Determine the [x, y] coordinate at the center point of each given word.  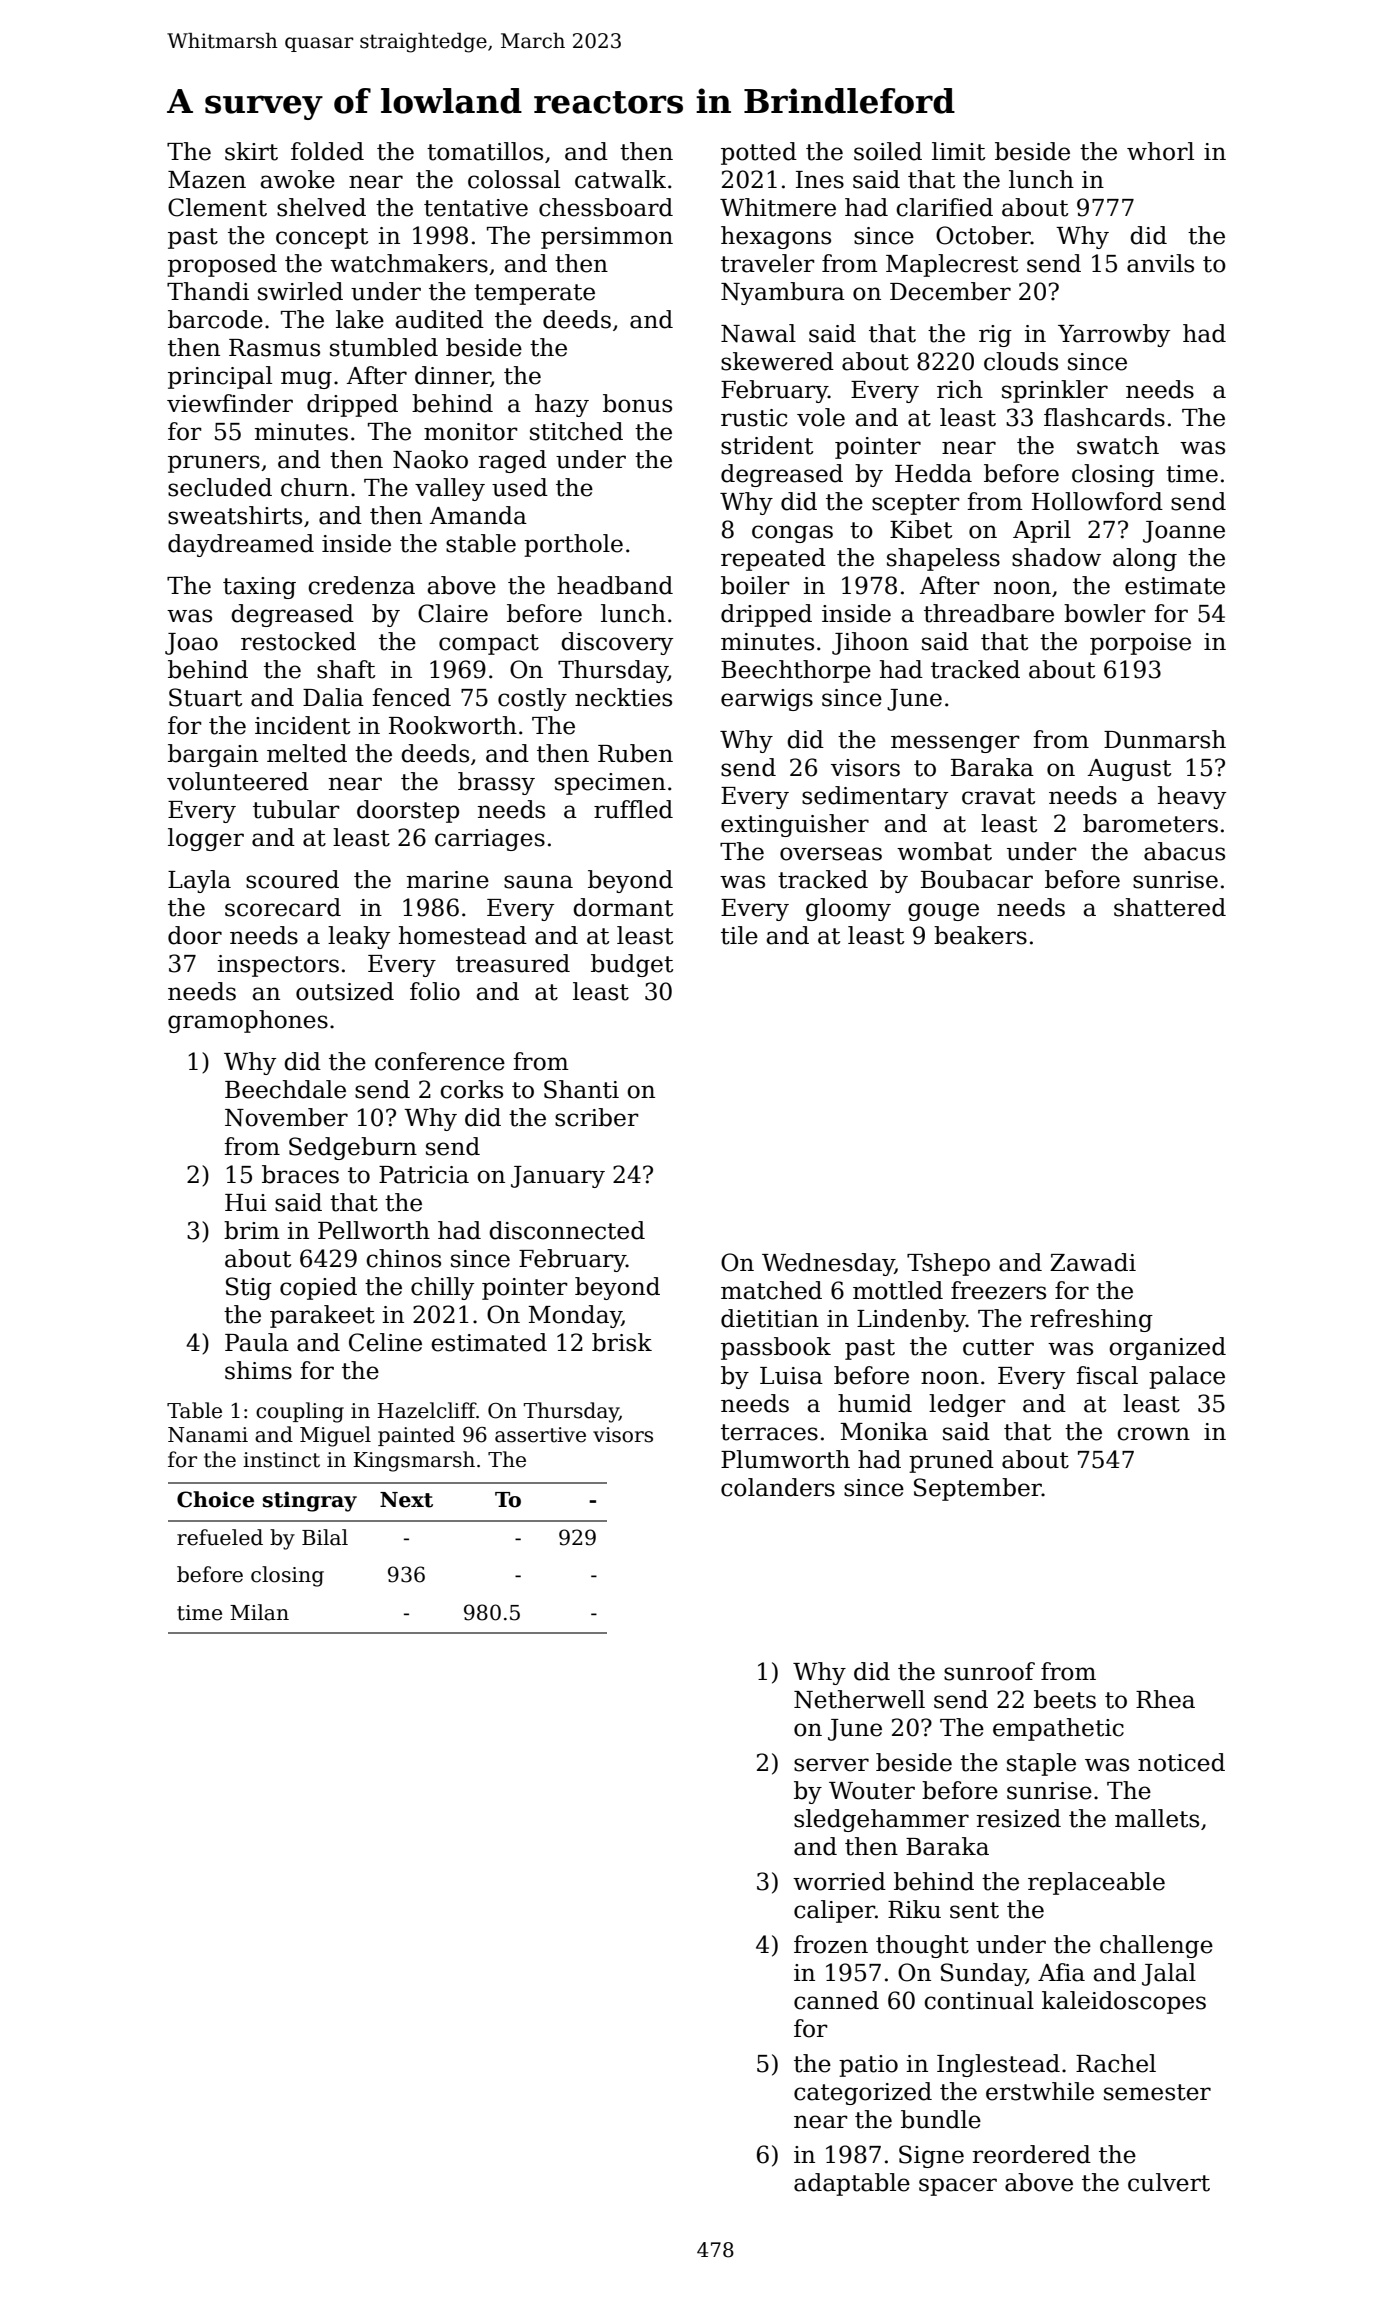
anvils [1160, 263]
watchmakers [409, 263]
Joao [191, 644]
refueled [220, 1537]
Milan [259, 1612]
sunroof [989, 1671]
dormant [623, 907]
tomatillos [485, 151]
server [831, 1765]
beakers [980, 935]
